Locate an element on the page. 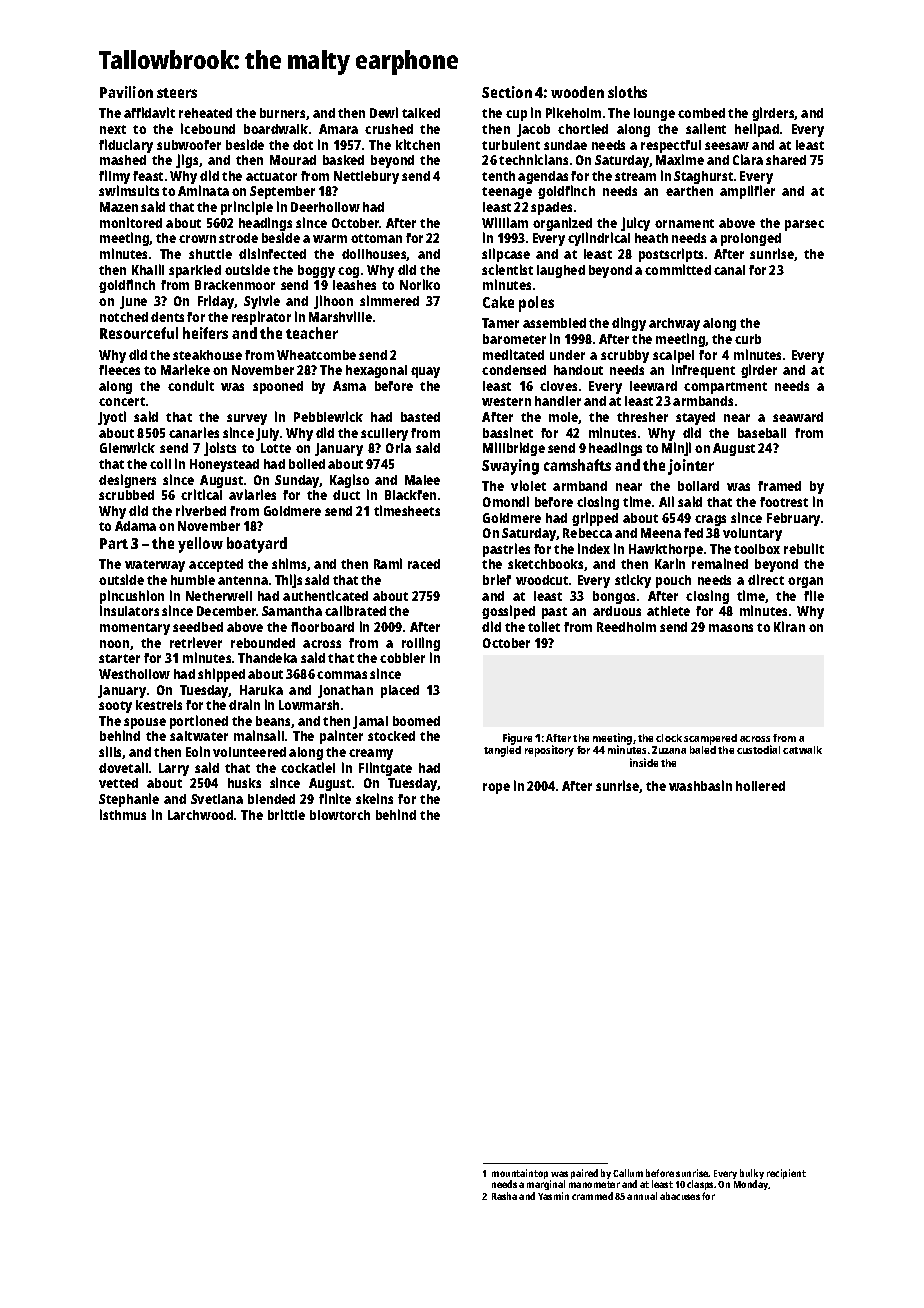 The height and width of the document is (1308, 924). Rasha is located at coordinates (504, 1196).
